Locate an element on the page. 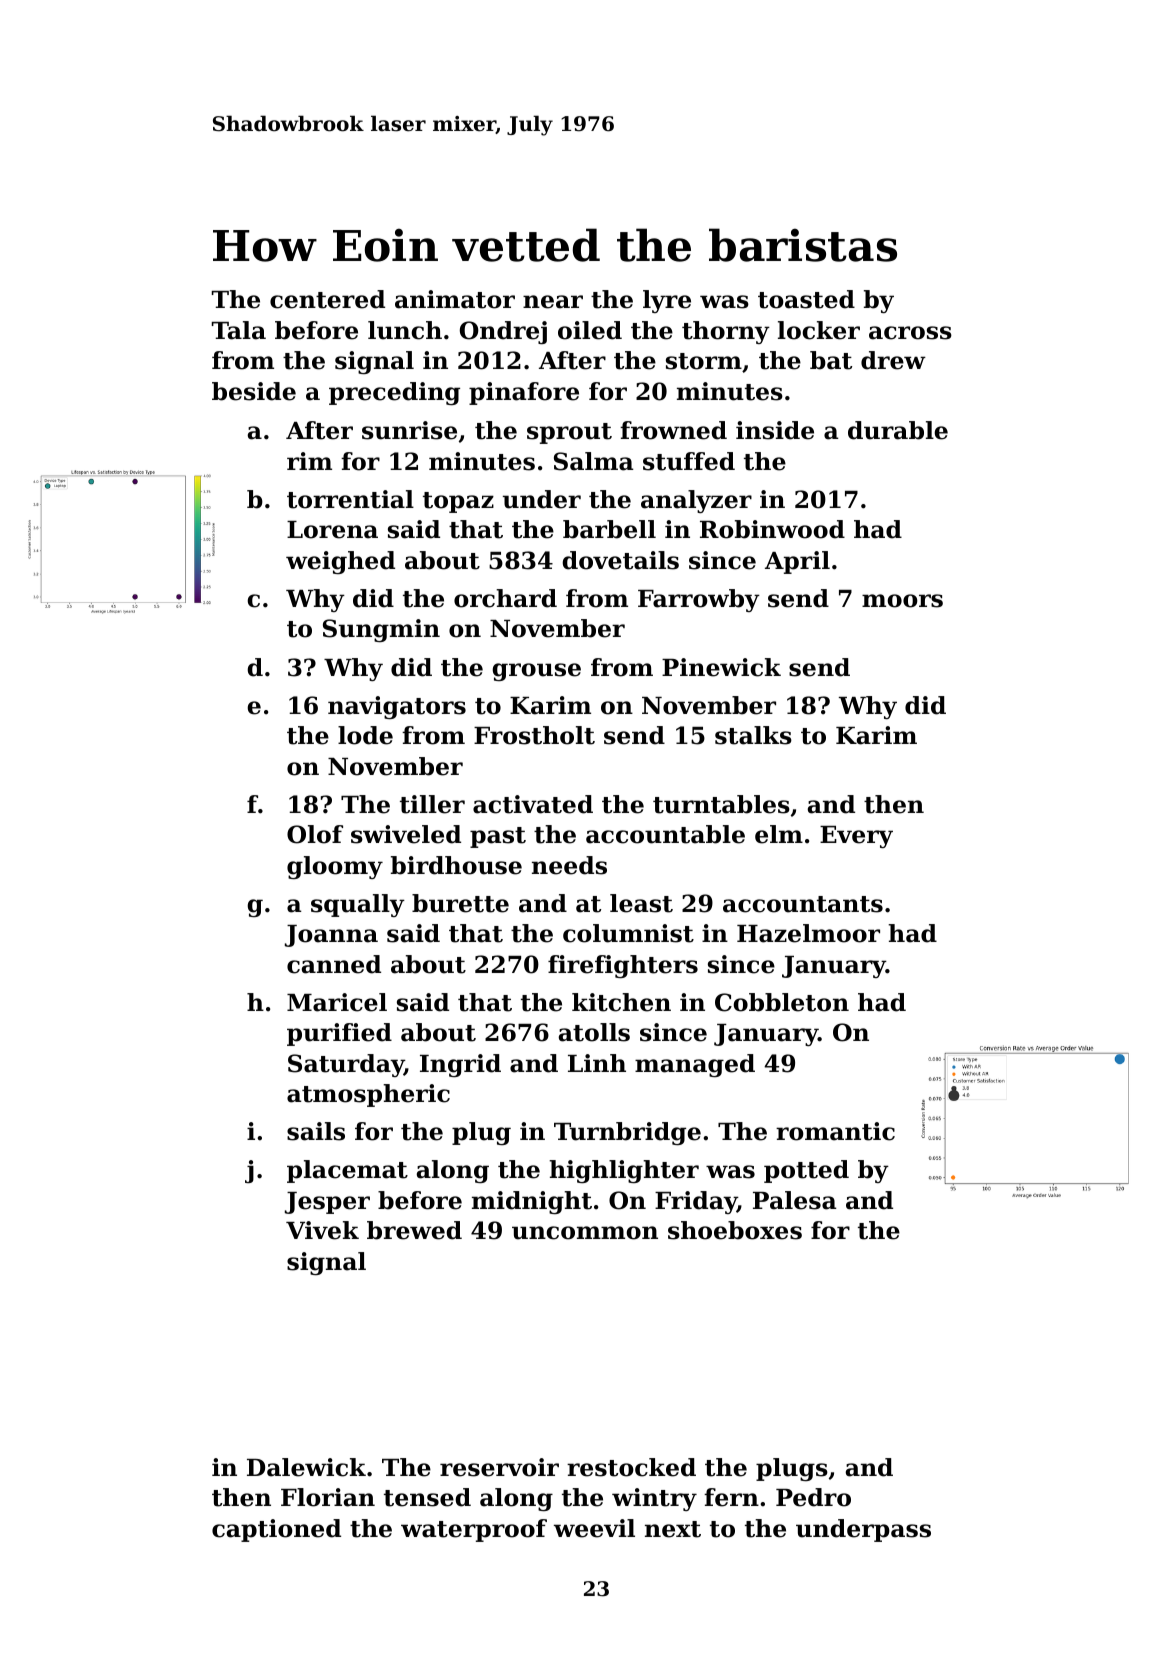 The width and height of the page is (1165, 1654). preceding is located at coordinates (394, 393).
